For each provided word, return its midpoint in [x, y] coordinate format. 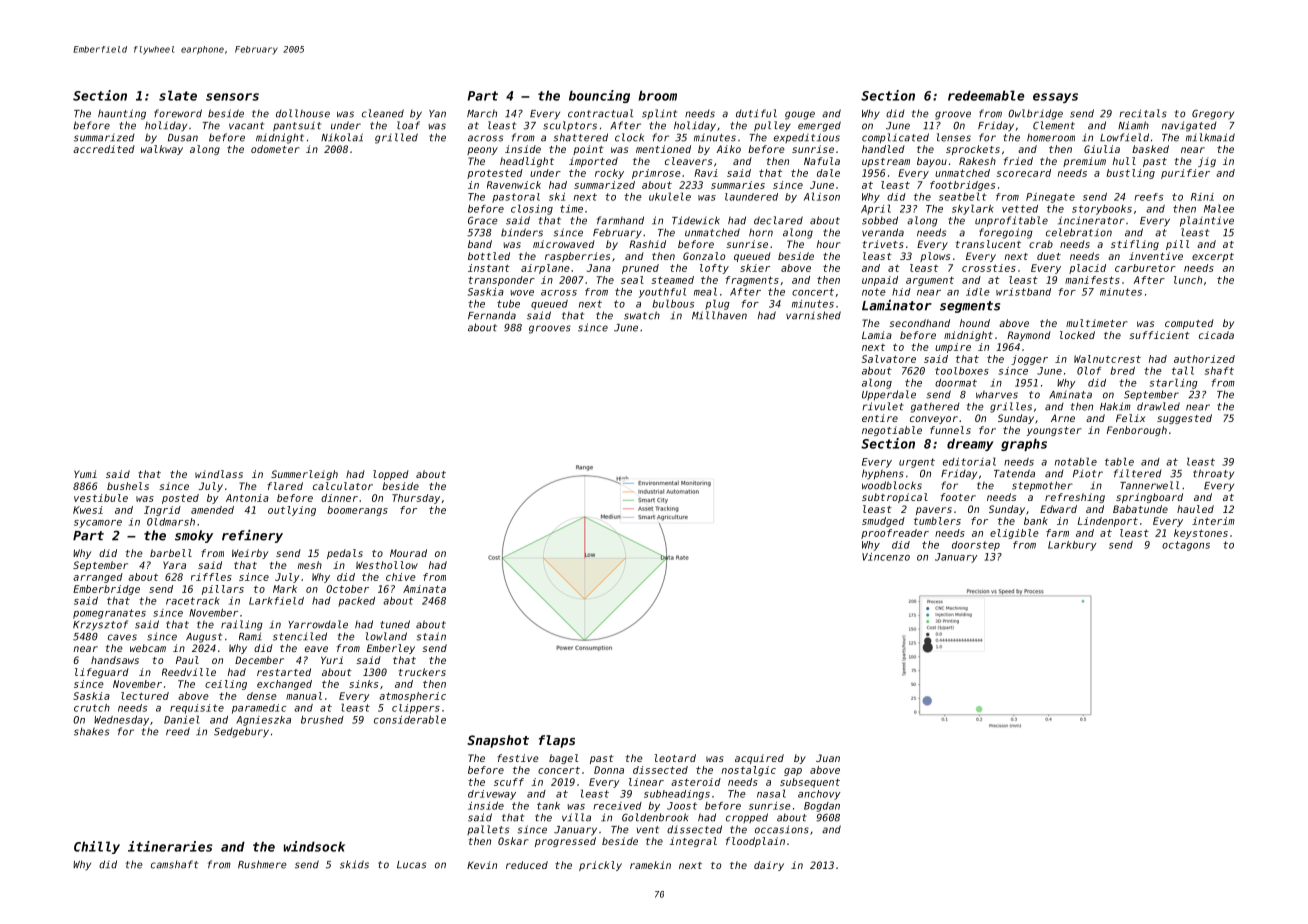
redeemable [986, 95]
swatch [642, 315]
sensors [232, 97]
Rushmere [262, 864]
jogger [1029, 360]
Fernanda [492, 315]
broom [657, 95]
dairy [769, 866]
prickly [600, 866]
